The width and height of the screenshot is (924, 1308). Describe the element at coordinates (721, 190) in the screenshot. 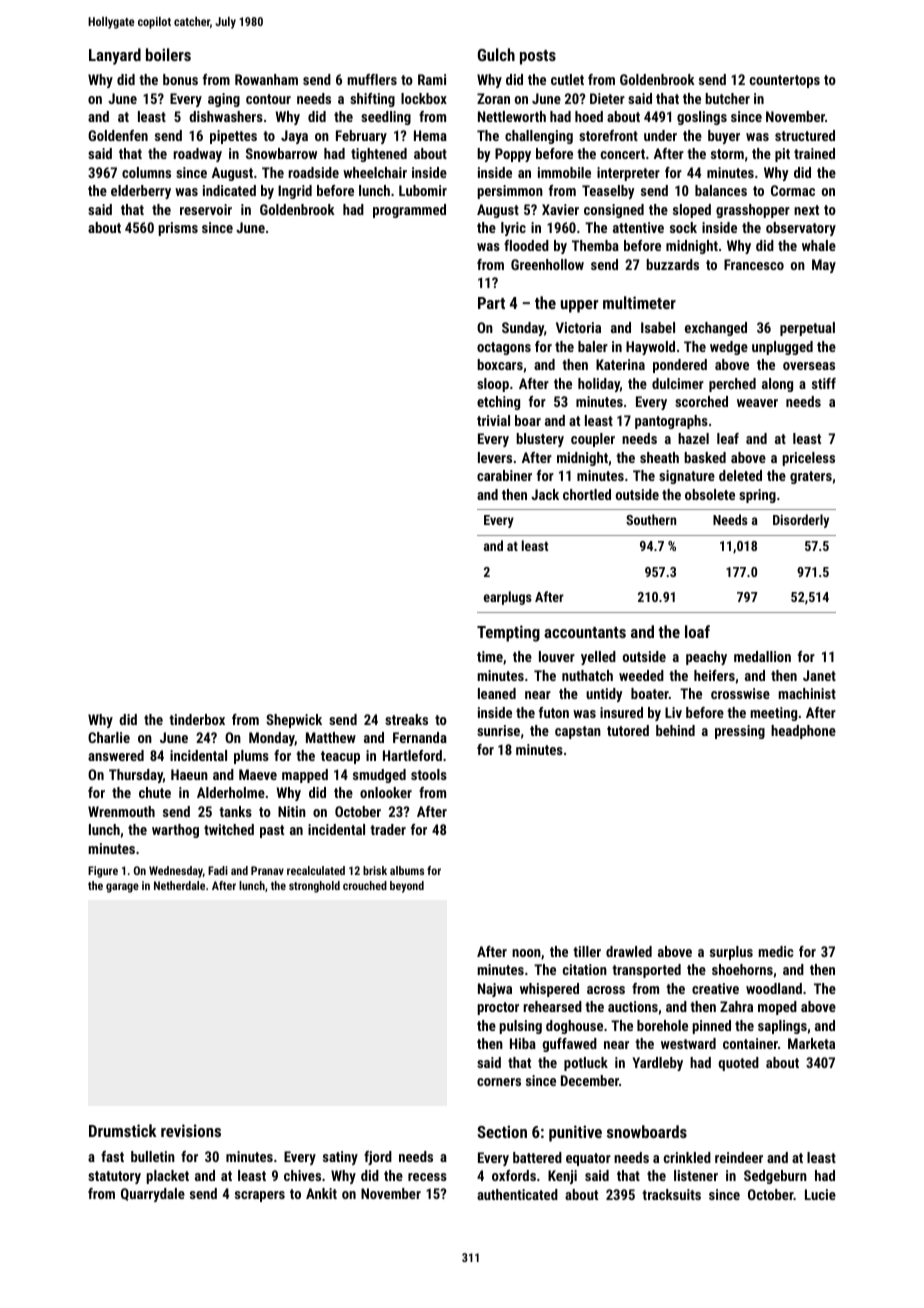

I see `balances` at that location.
